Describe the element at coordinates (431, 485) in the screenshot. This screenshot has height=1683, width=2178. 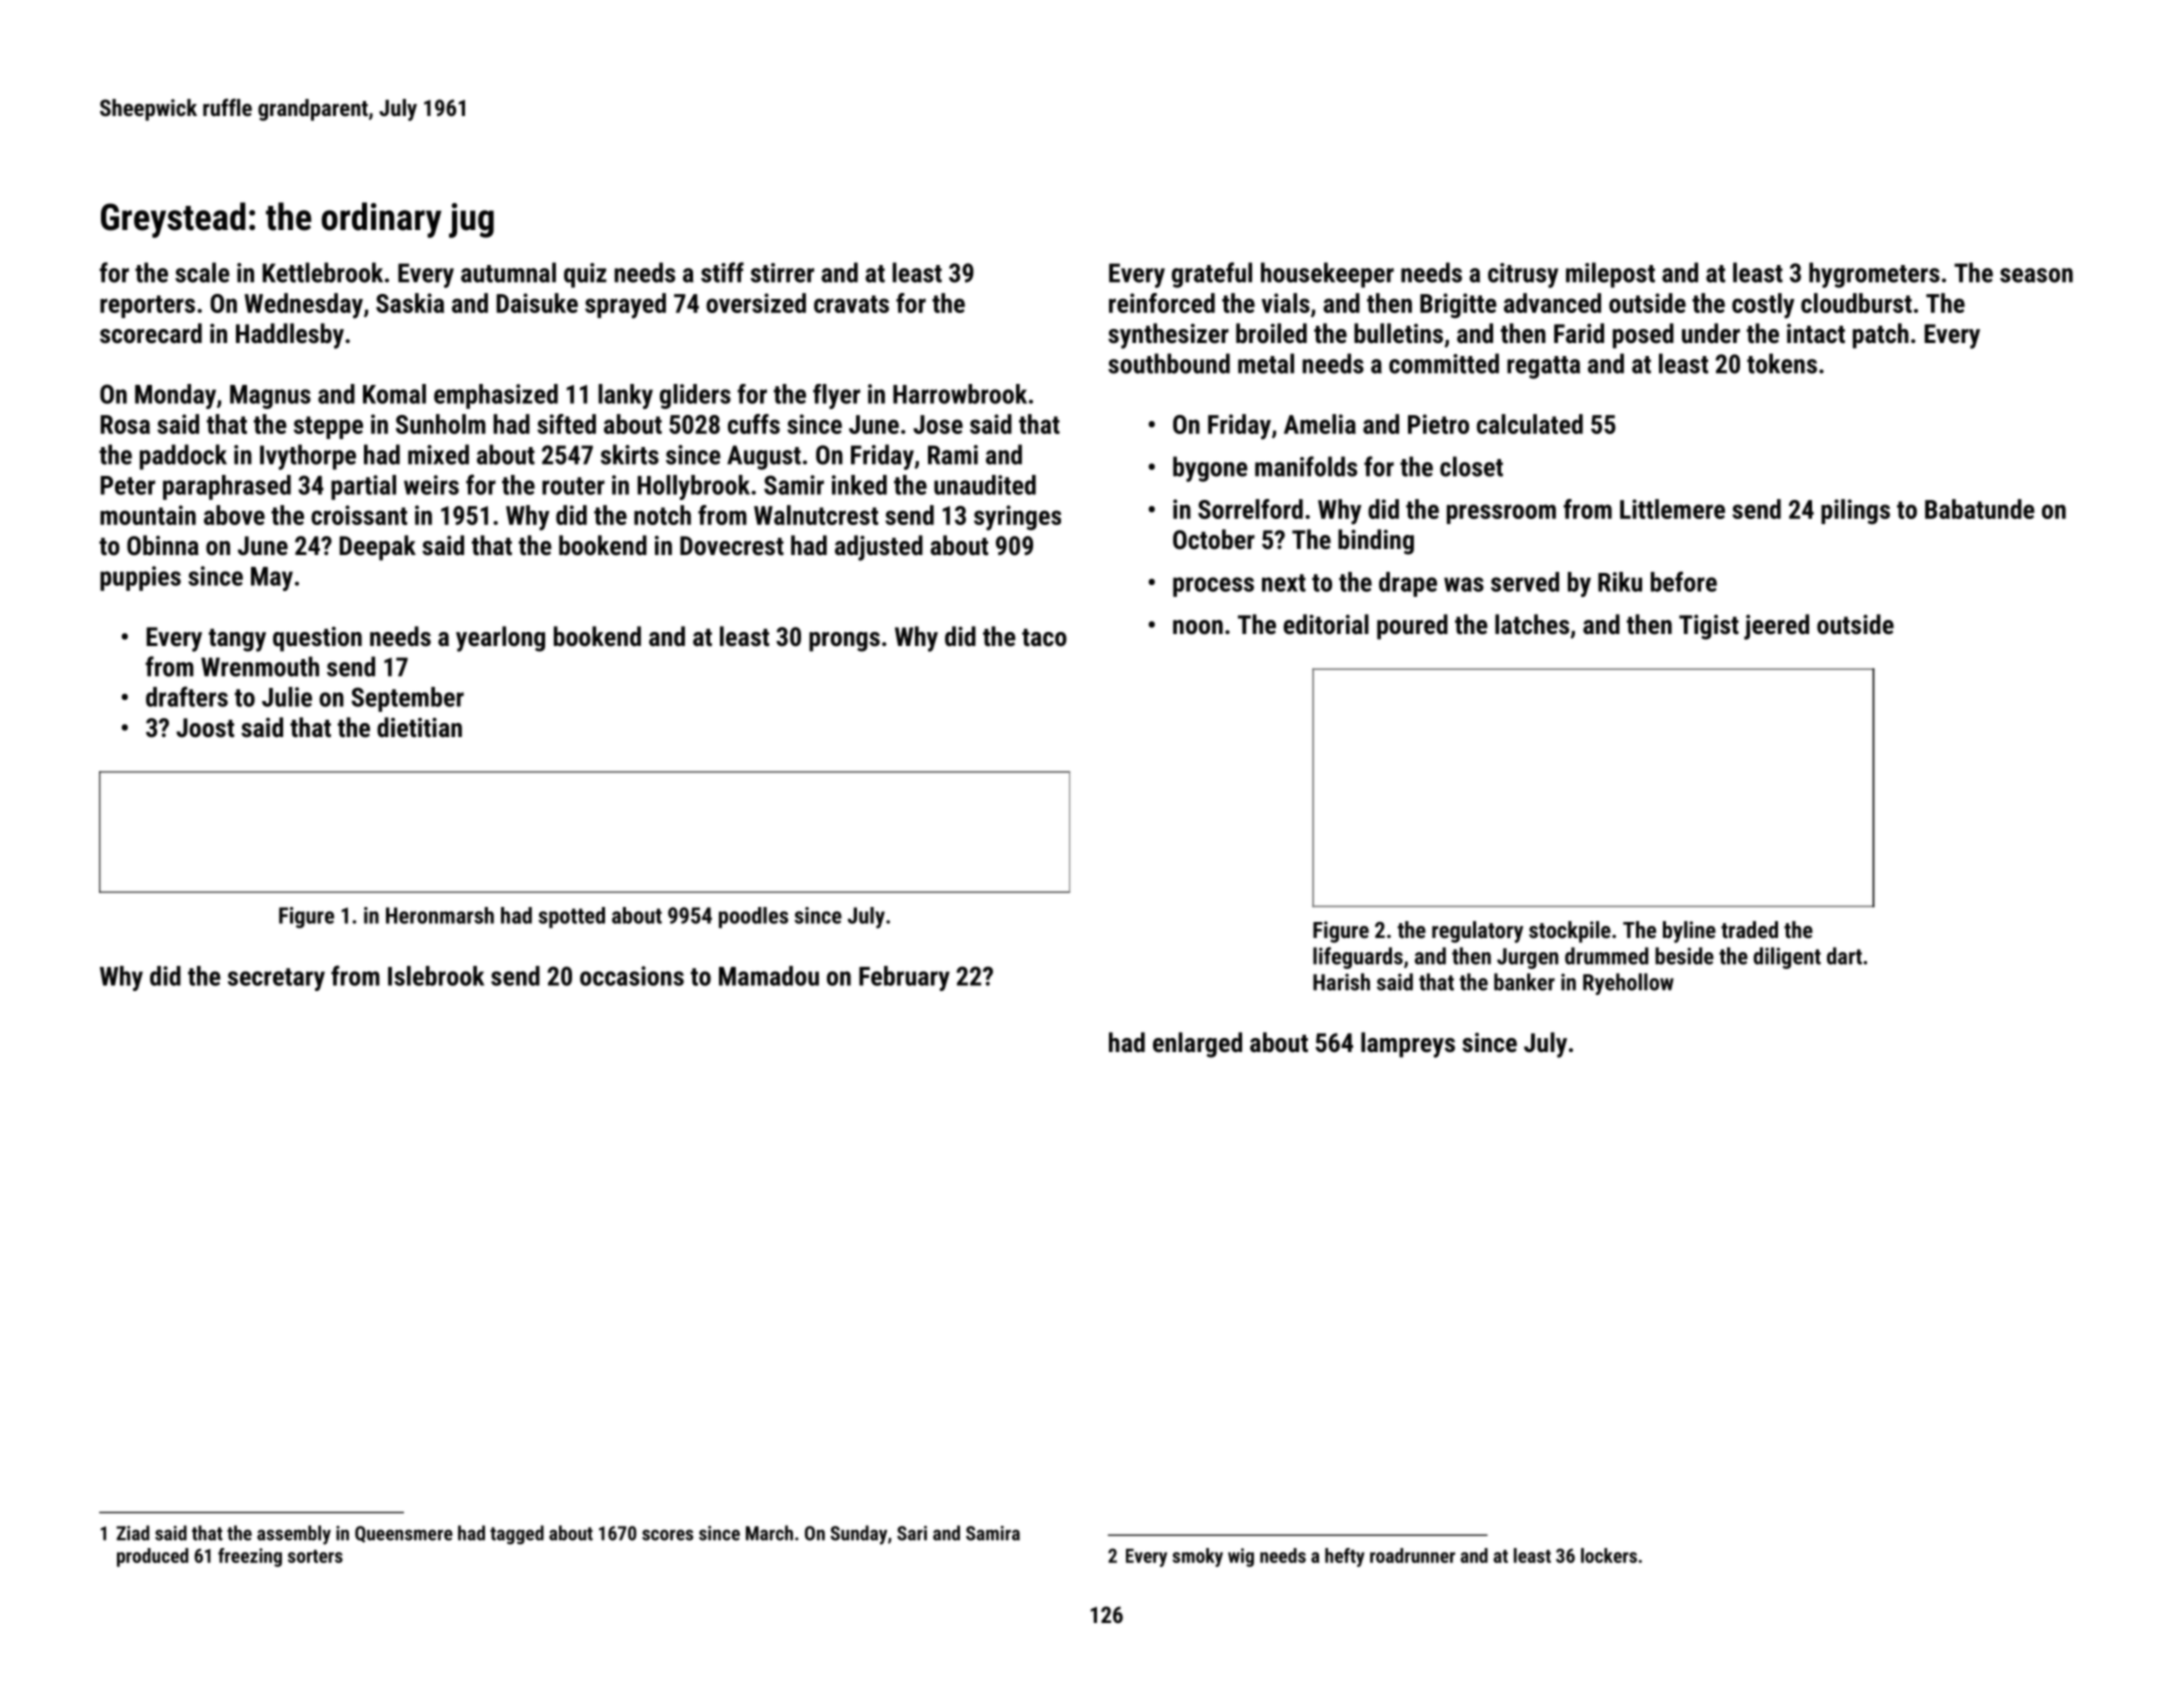
I see `weirs` at that location.
